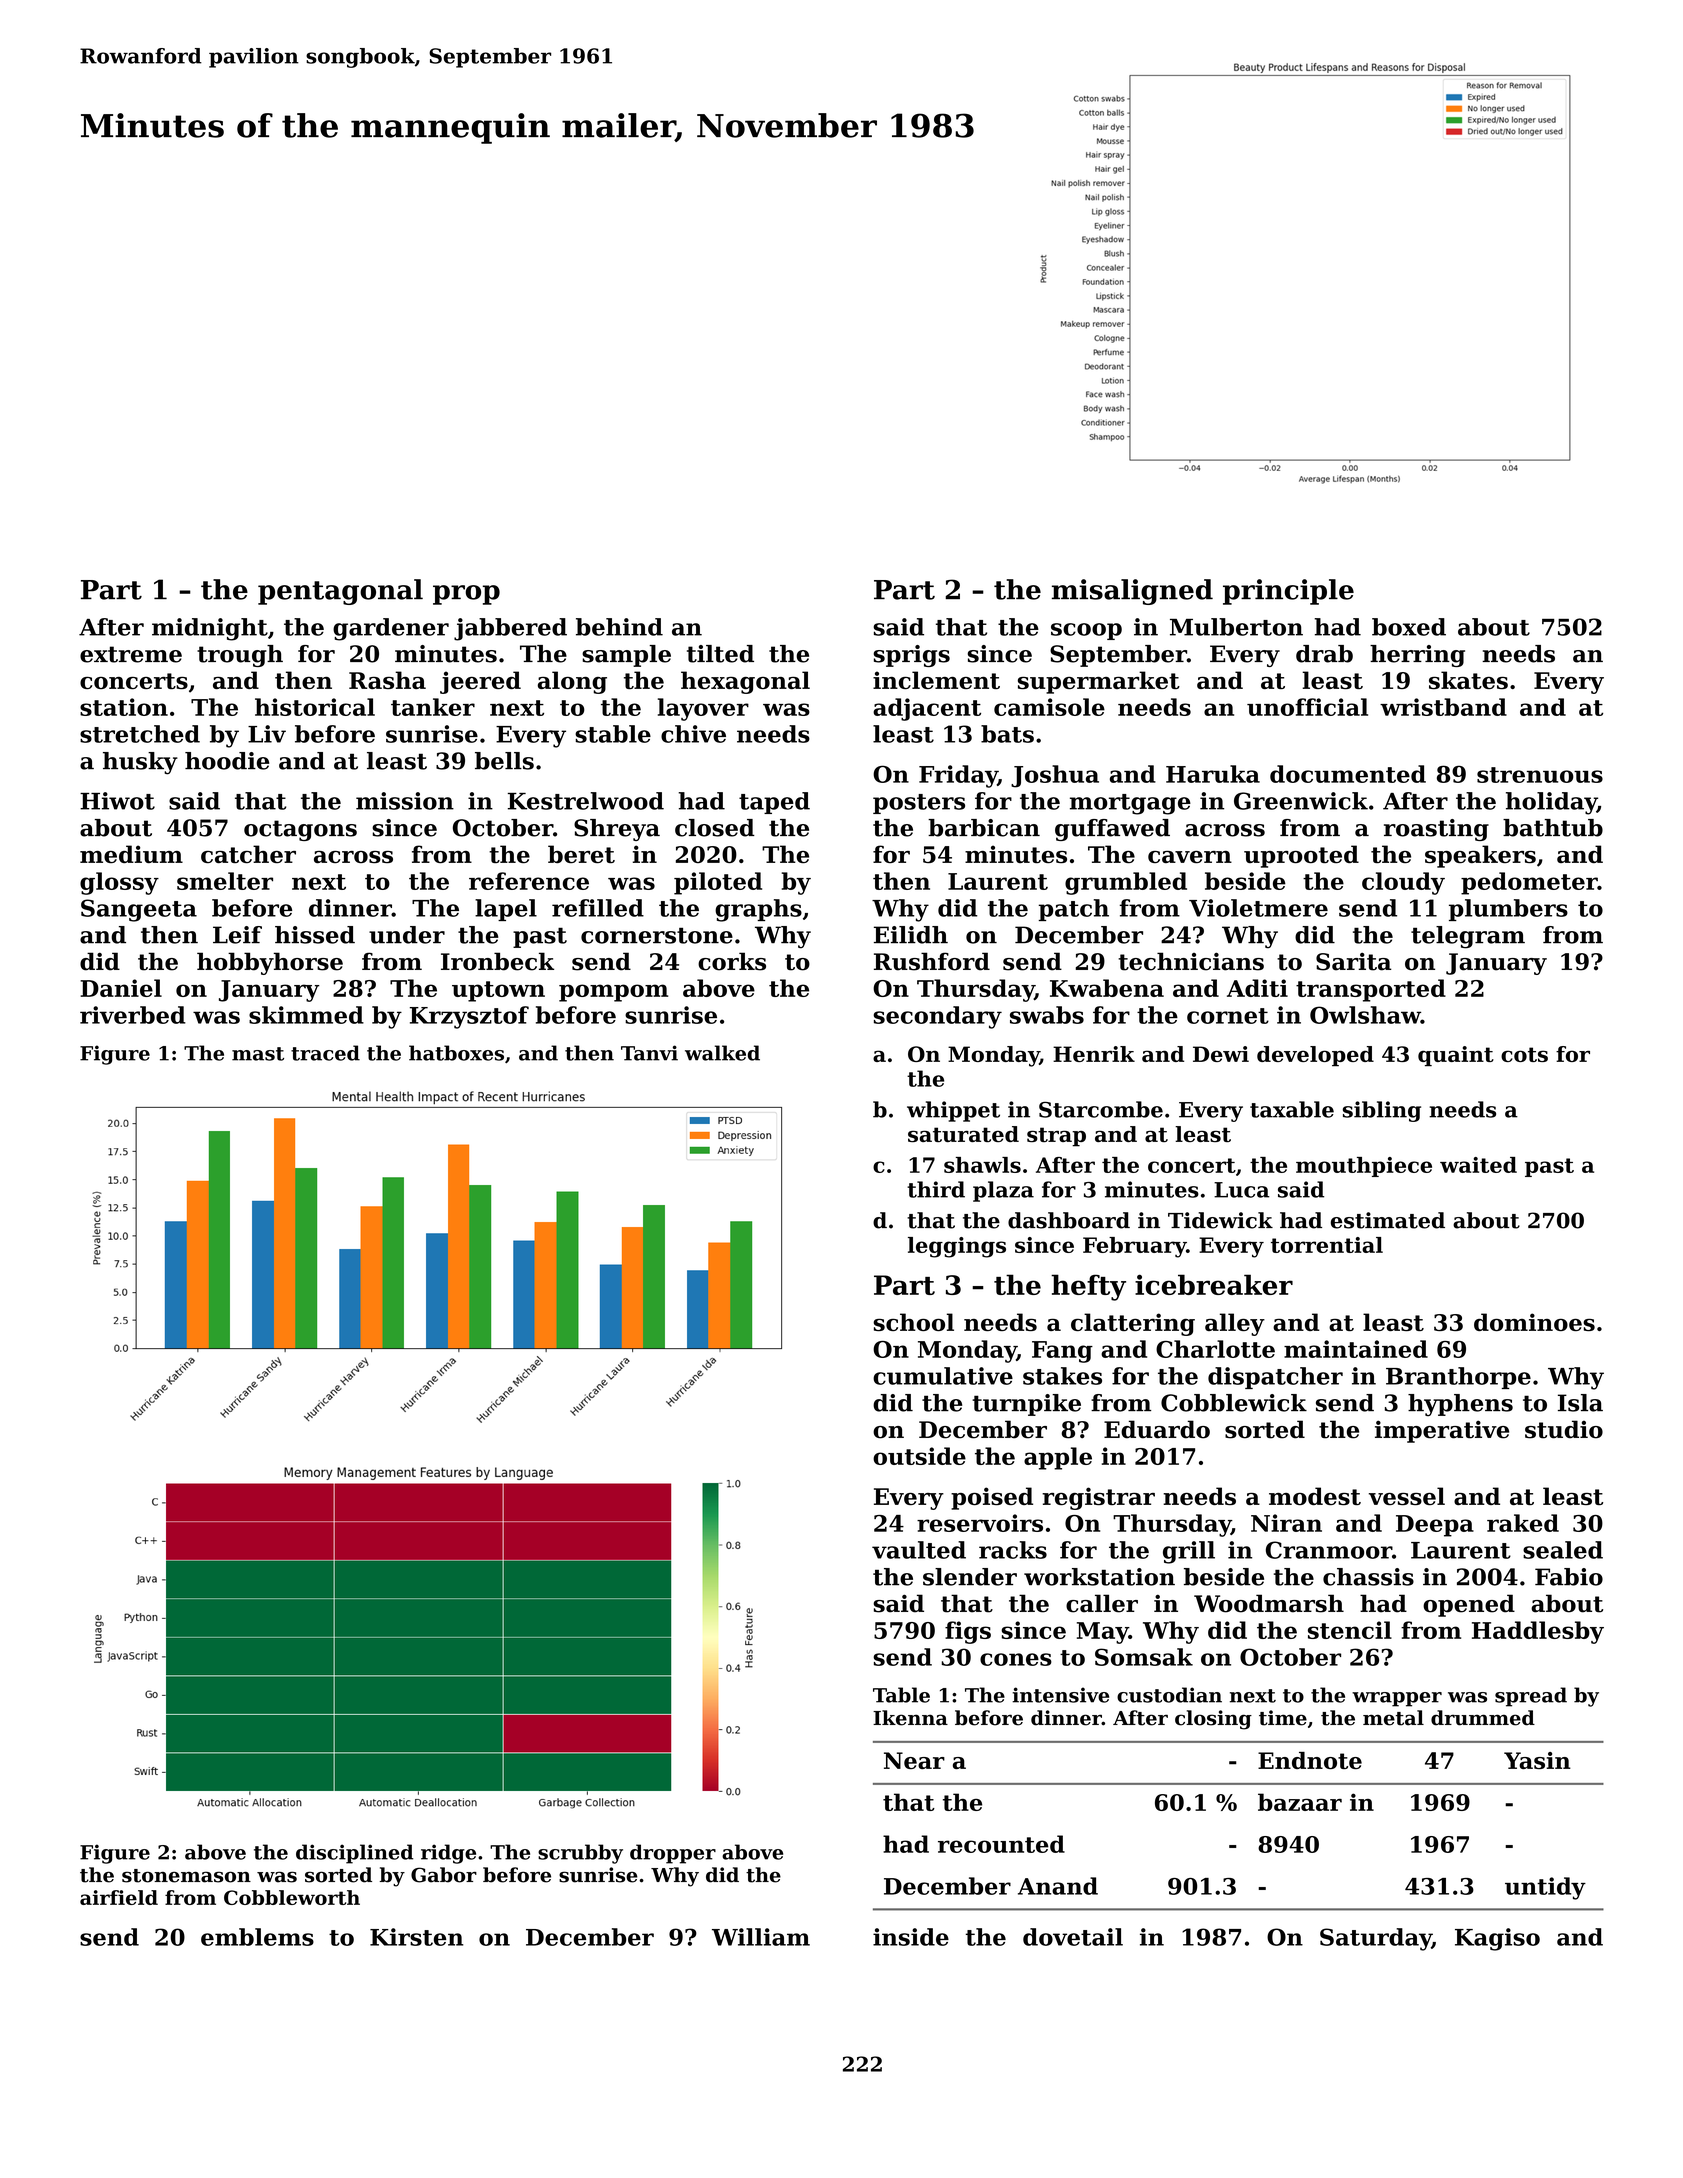 The height and width of the image is (2178, 1683). Describe the element at coordinates (1407, 1496) in the image. I see `vessel` at that location.
